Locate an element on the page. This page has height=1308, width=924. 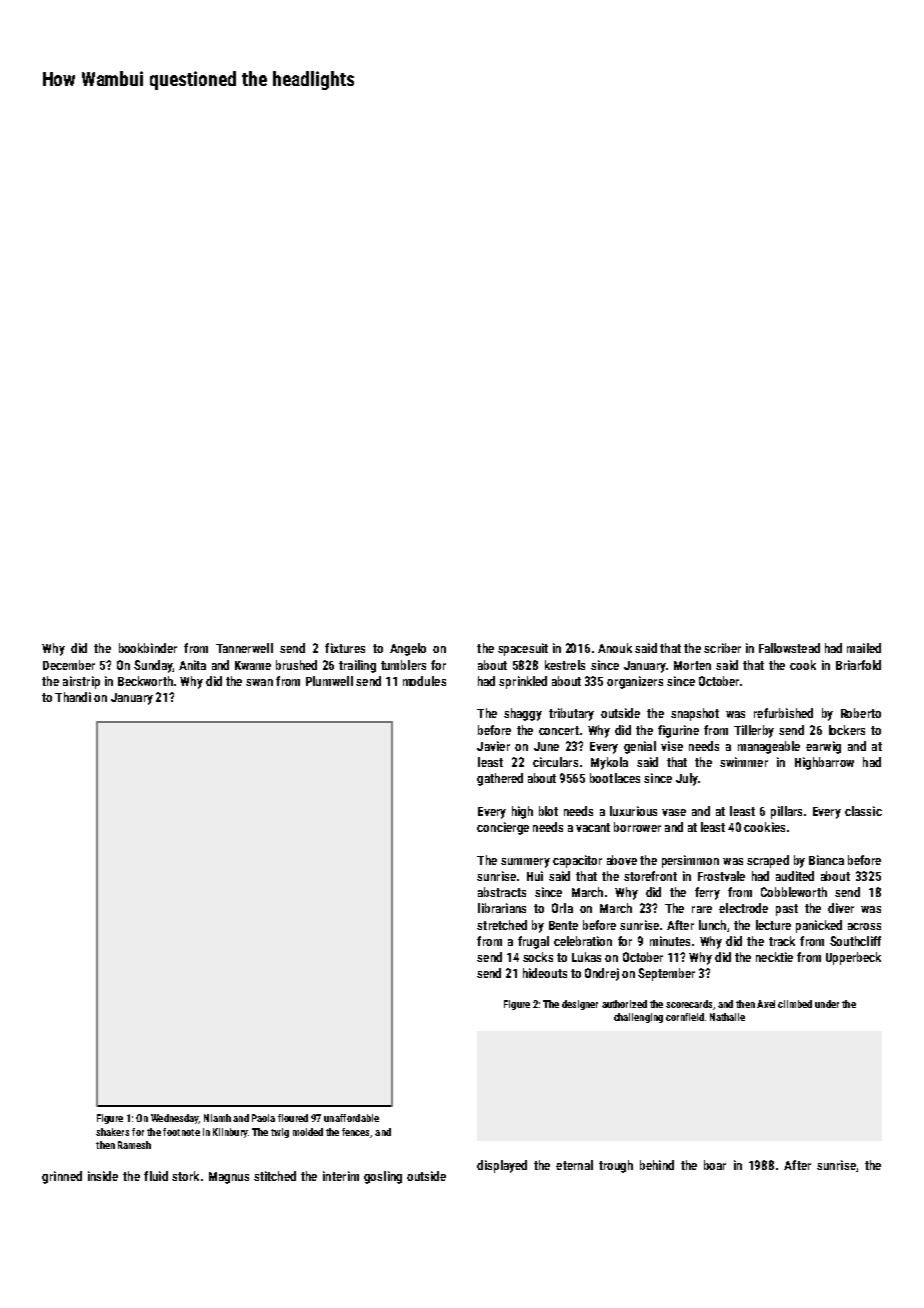
pillars is located at coordinates (786, 812).
